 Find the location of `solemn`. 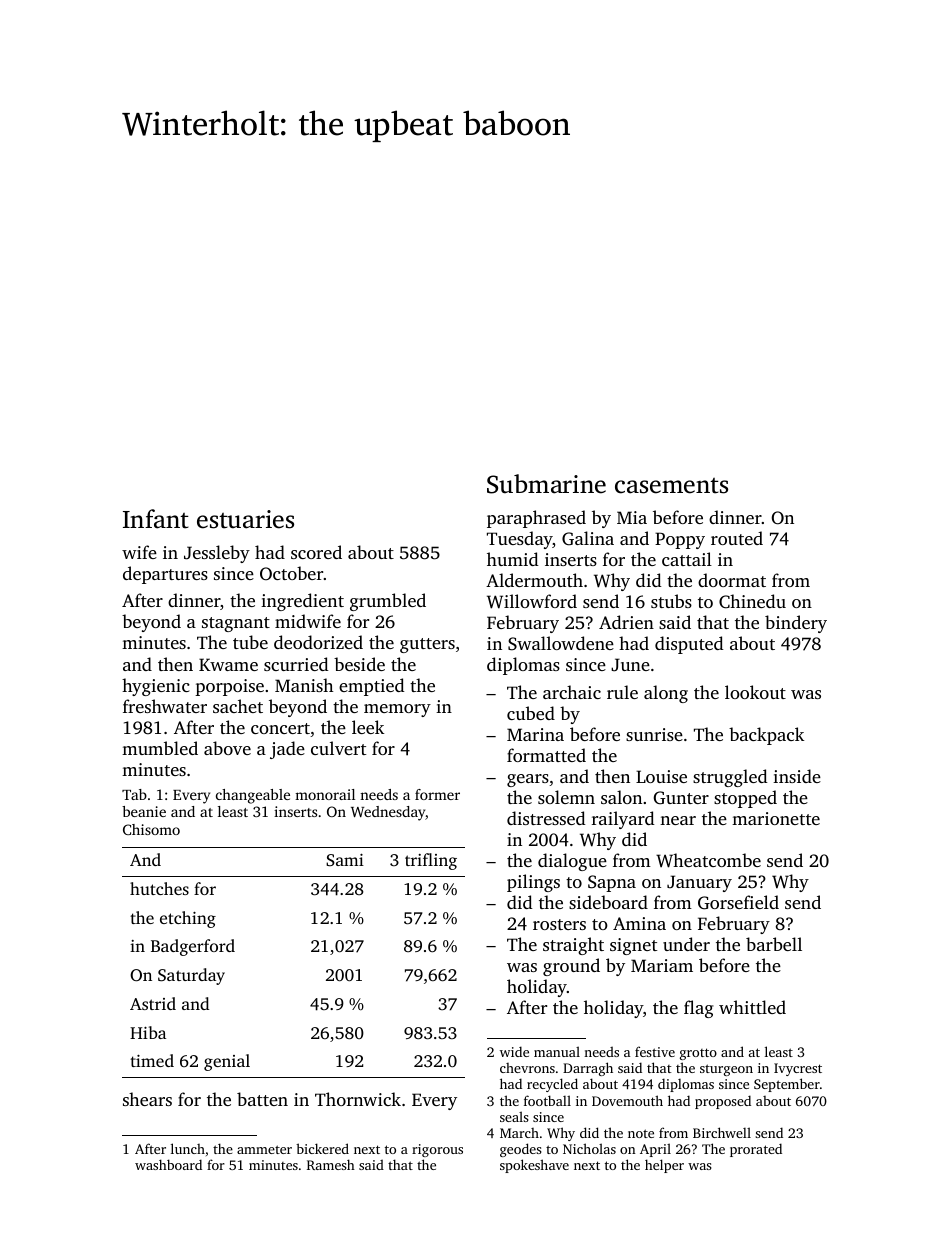

solemn is located at coordinates (566, 797).
